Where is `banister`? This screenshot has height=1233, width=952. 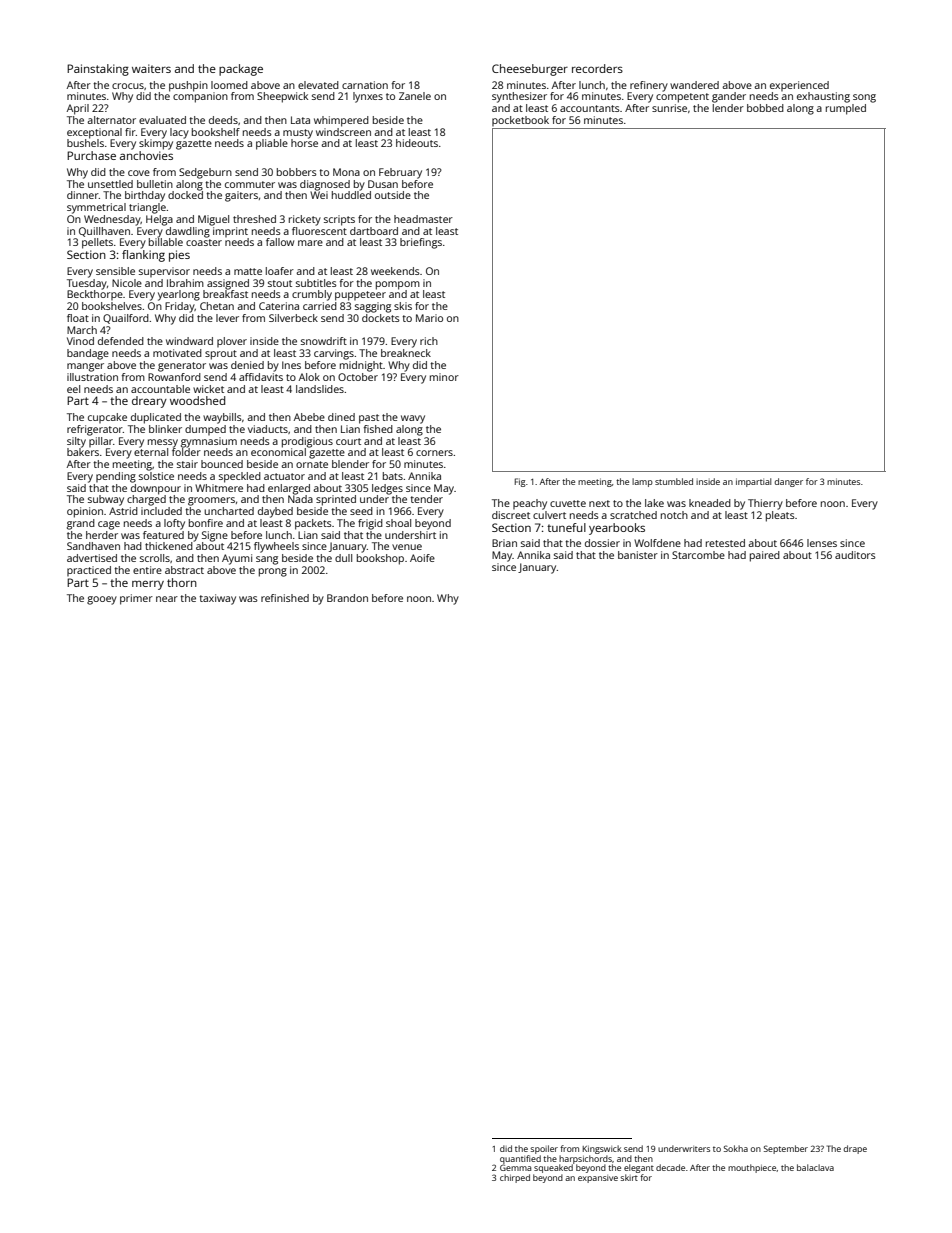
banister is located at coordinates (638, 555).
